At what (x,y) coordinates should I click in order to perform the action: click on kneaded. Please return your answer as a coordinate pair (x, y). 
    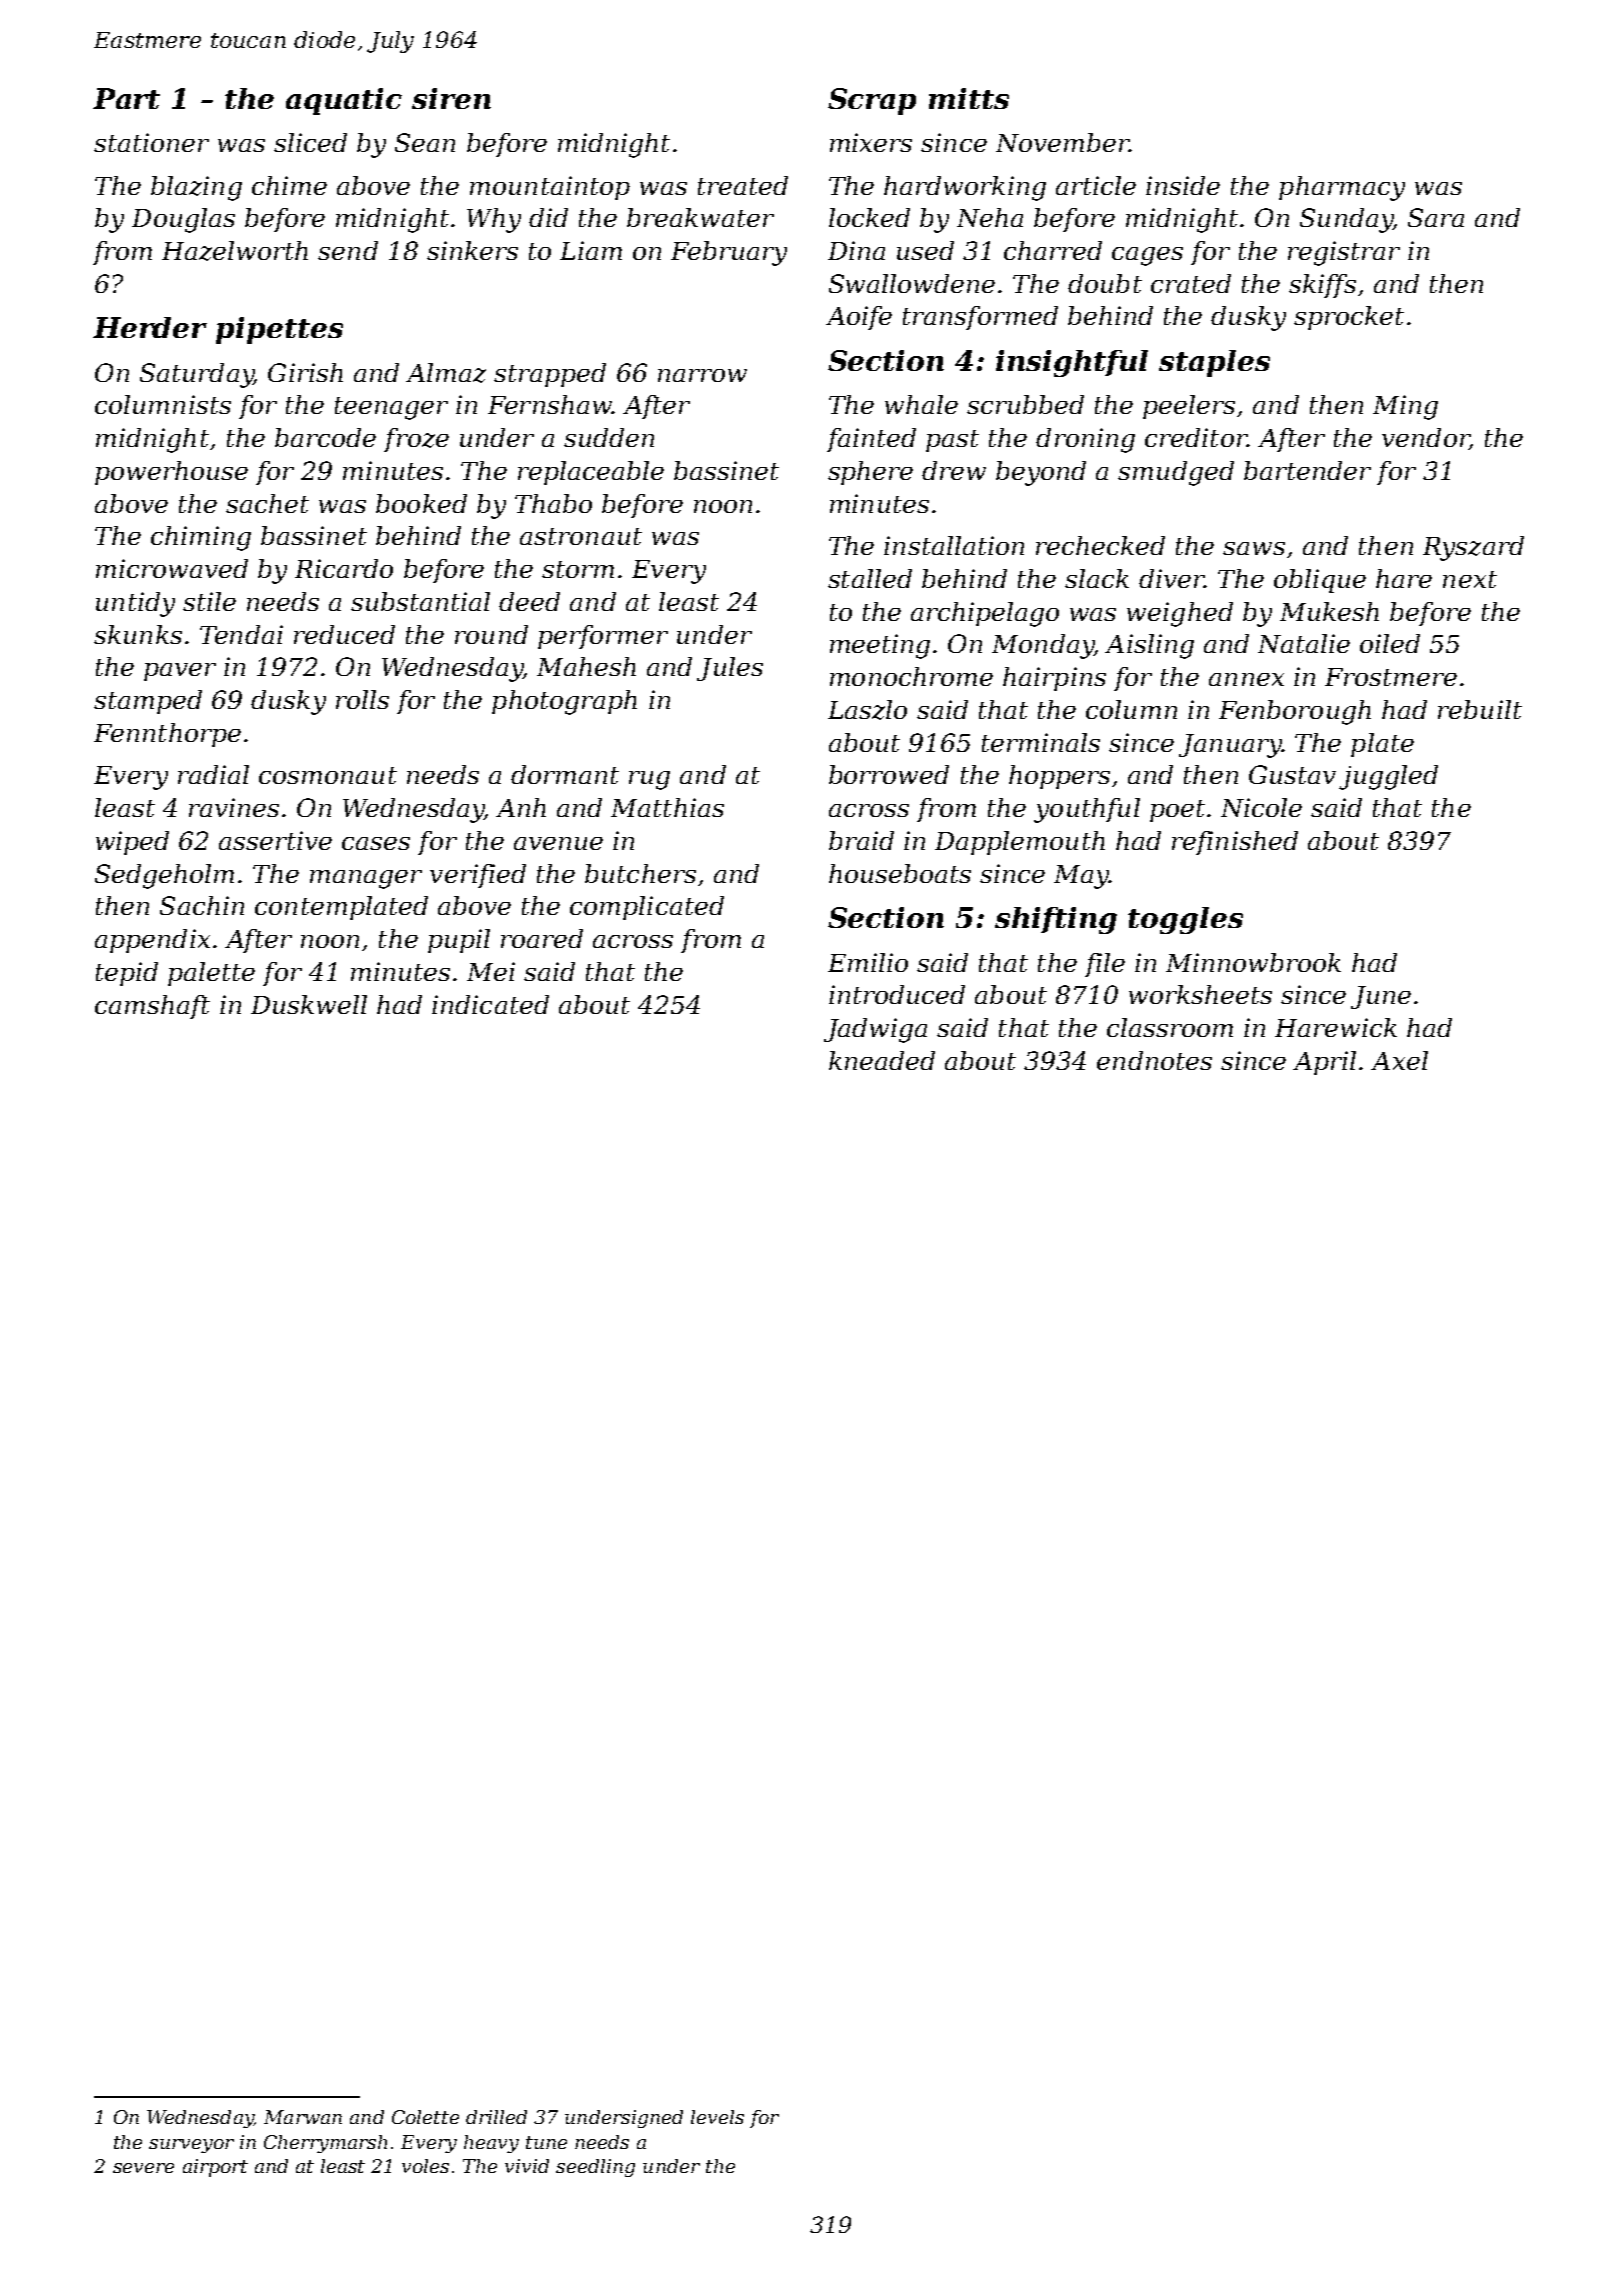
    Looking at the image, I should click on (882, 1060).
